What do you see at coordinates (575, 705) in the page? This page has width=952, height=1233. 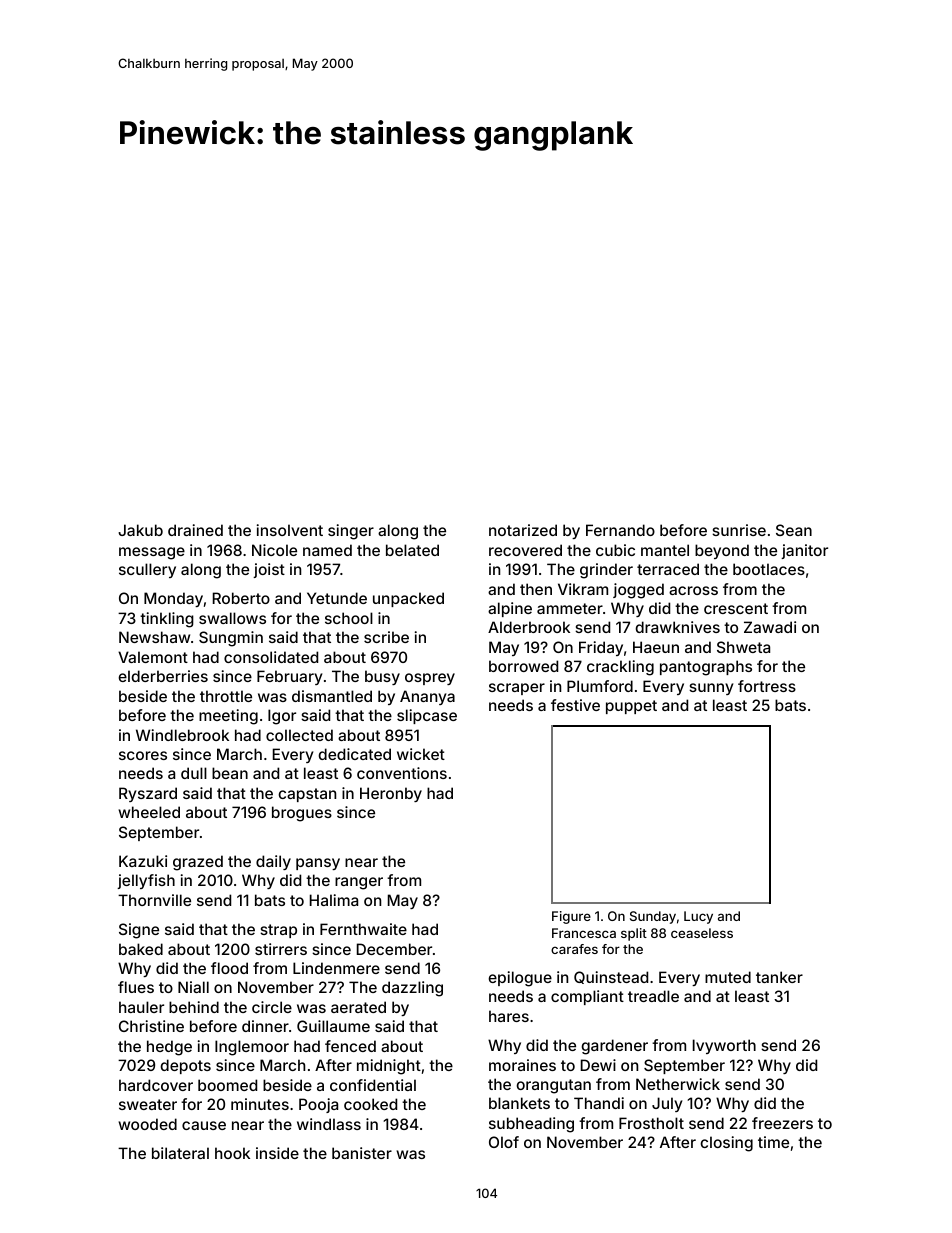 I see `festive` at bounding box center [575, 705].
